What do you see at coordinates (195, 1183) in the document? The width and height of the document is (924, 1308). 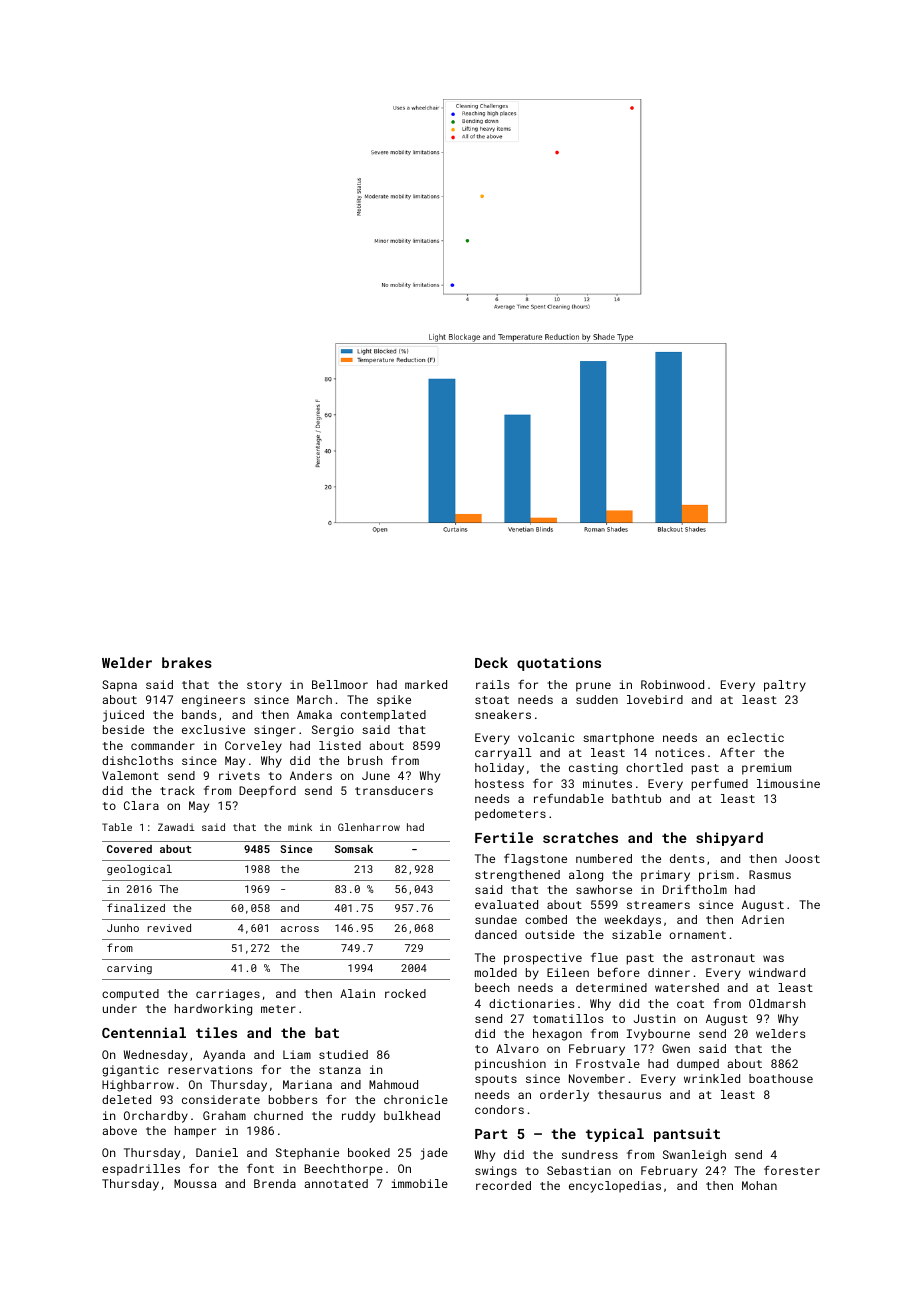 I see `Moussa` at bounding box center [195, 1183].
